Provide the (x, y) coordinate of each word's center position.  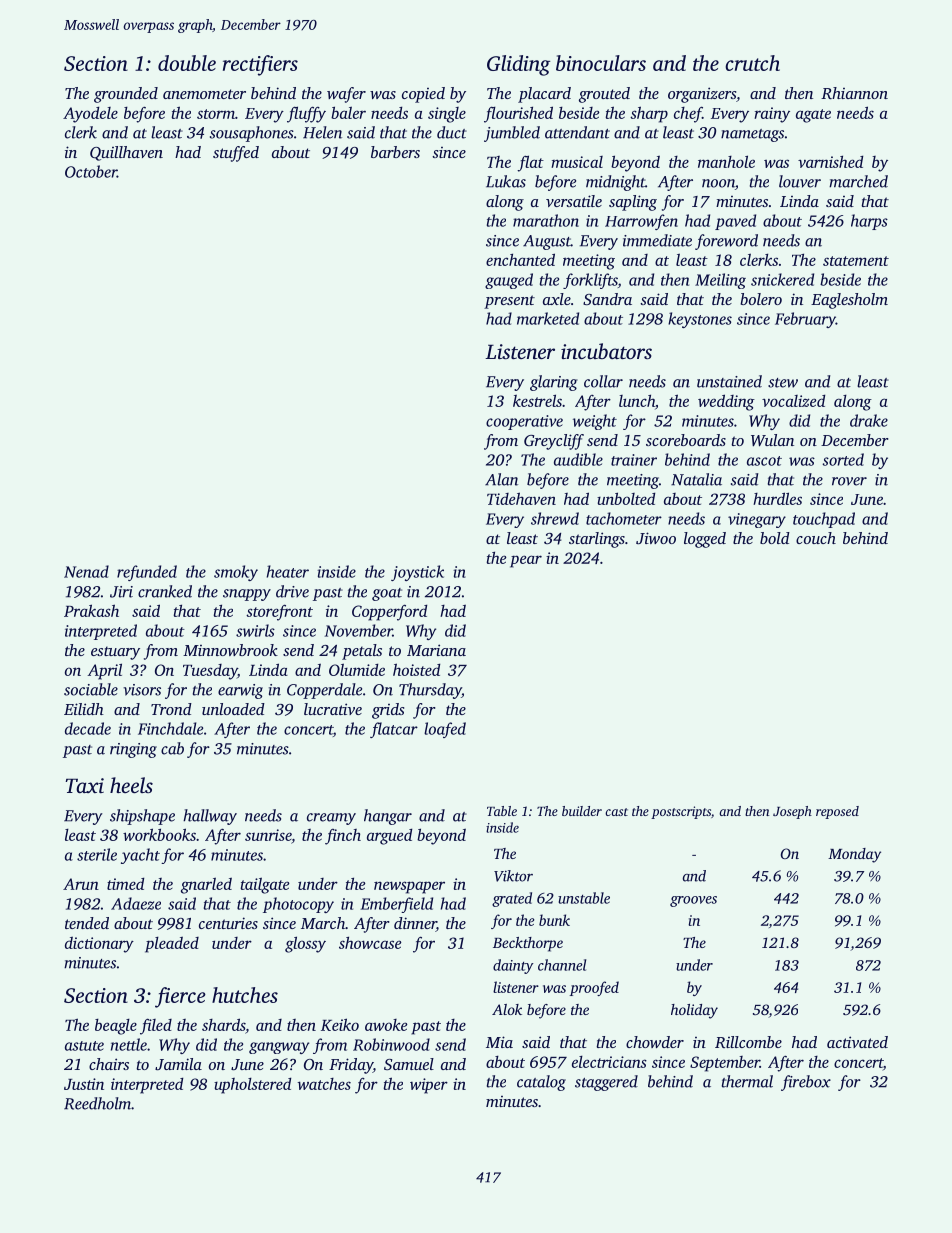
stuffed (236, 154)
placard (544, 95)
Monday (854, 855)
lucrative (333, 709)
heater (288, 571)
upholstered (252, 1086)
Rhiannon (854, 93)
